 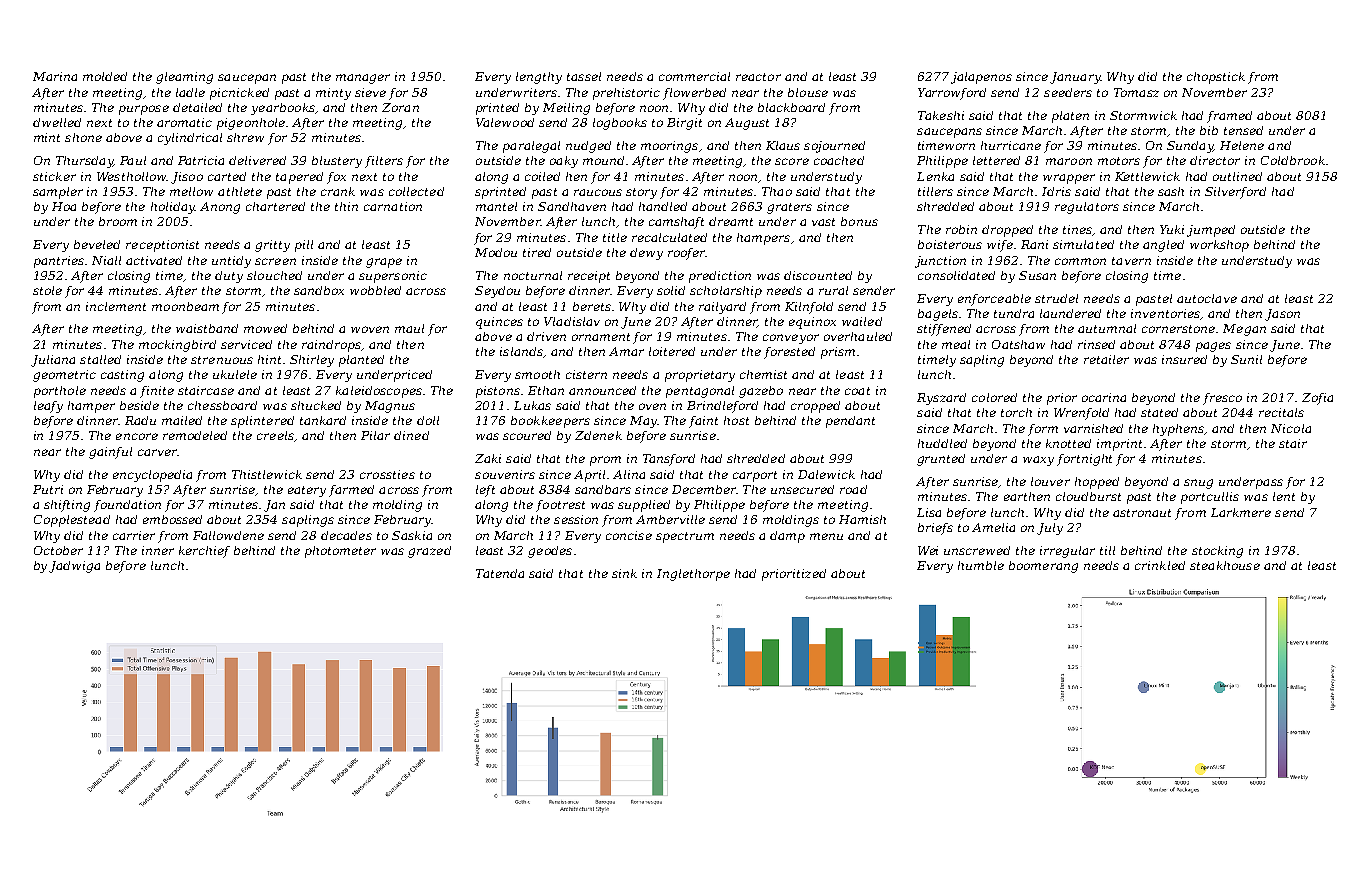 I want to click on Megan, so click(x=1244, y=330).
